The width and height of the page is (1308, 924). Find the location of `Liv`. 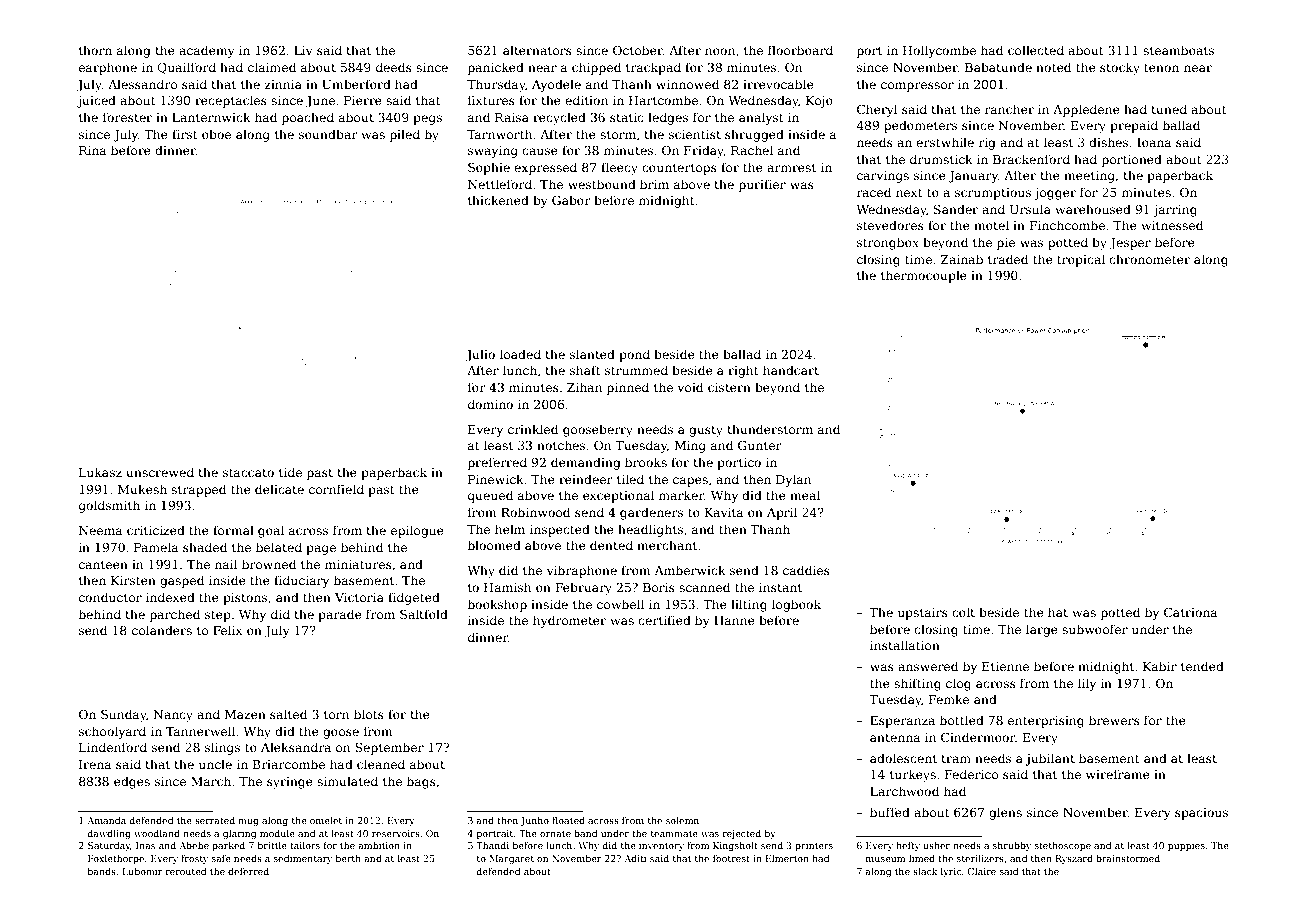

Liv is located at coordinates (303, 50).
